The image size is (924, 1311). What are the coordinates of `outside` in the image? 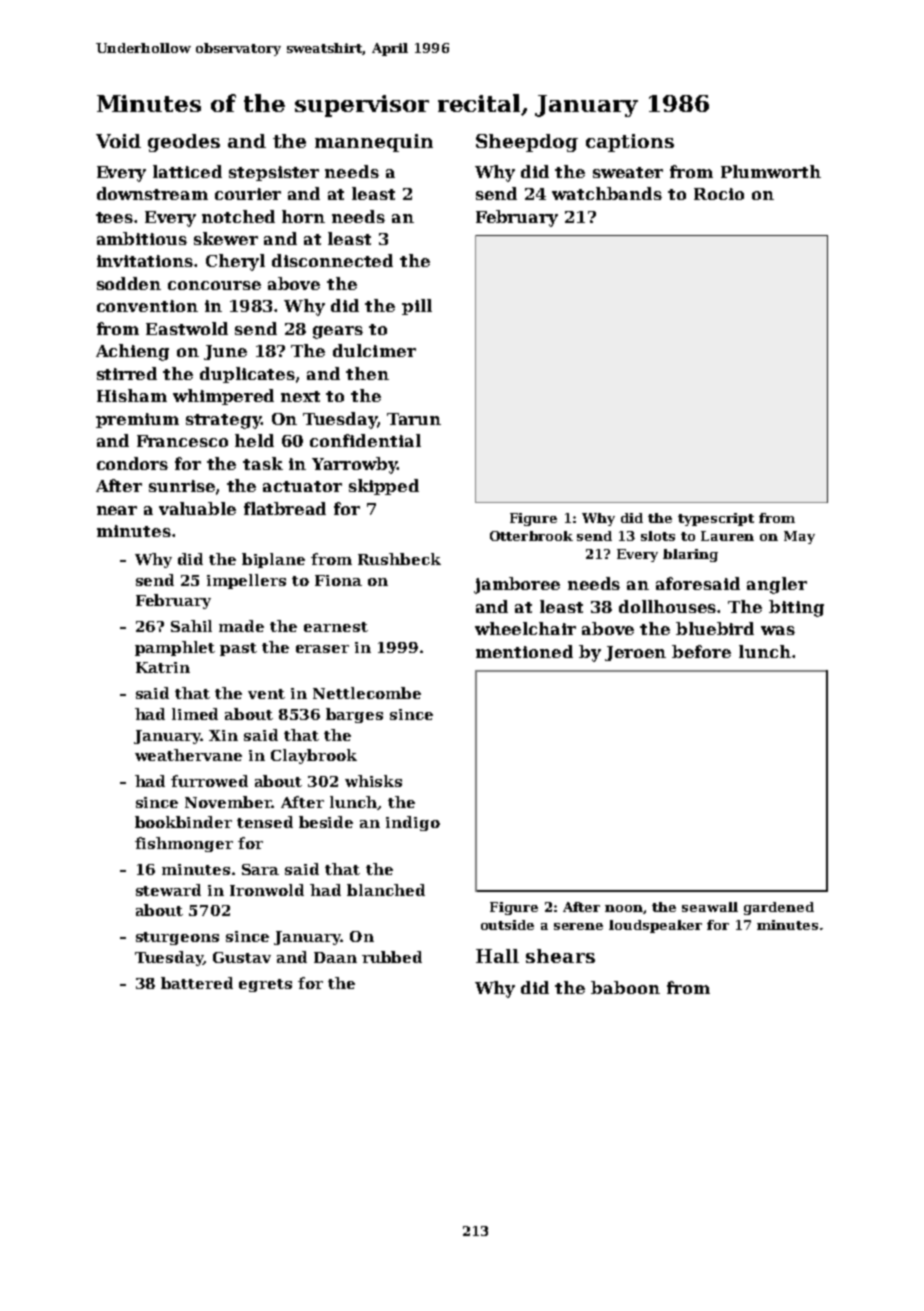 It's located at (507, 925).
